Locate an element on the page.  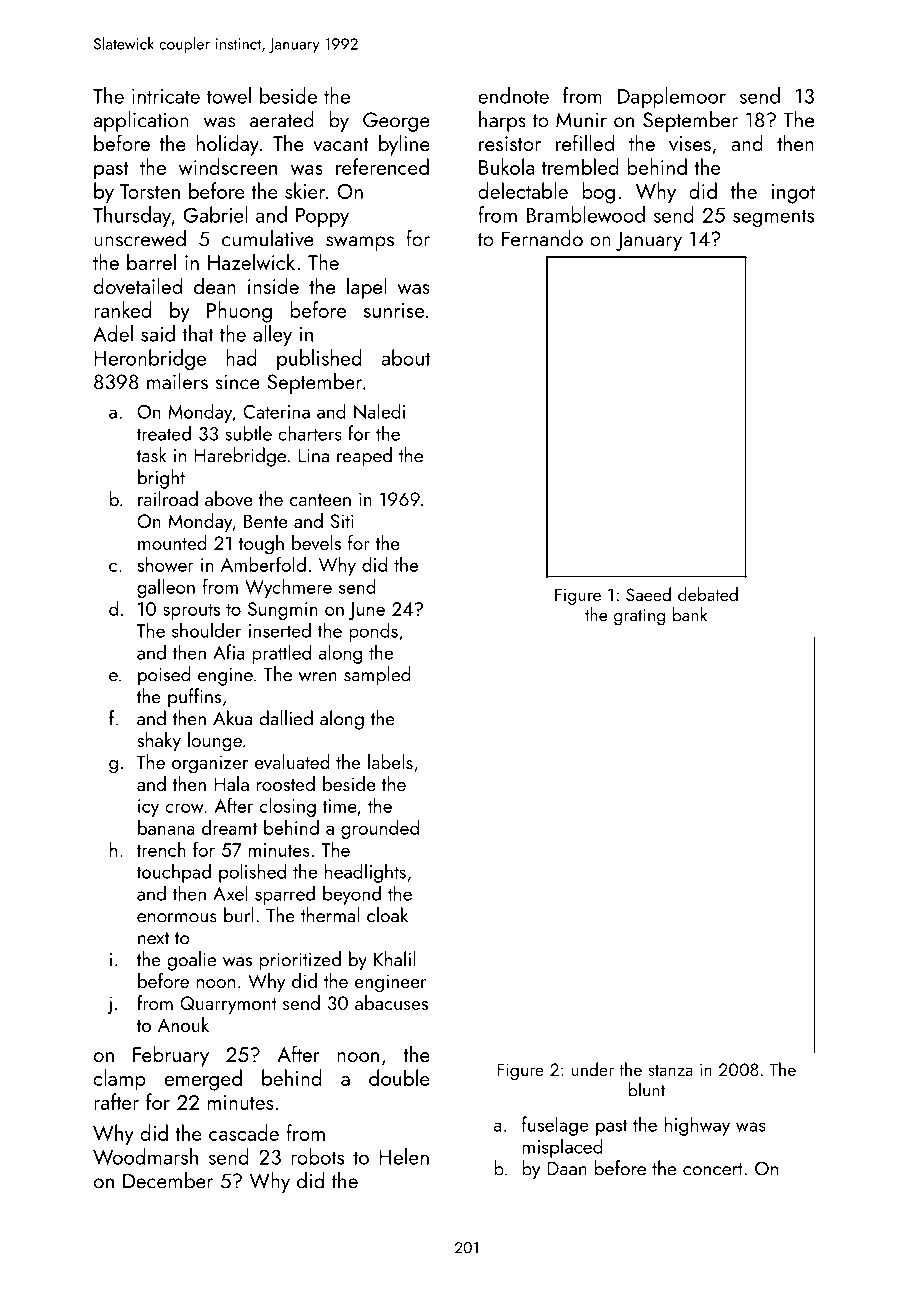
Quarrymont is located at coordinates (228, 1005).
